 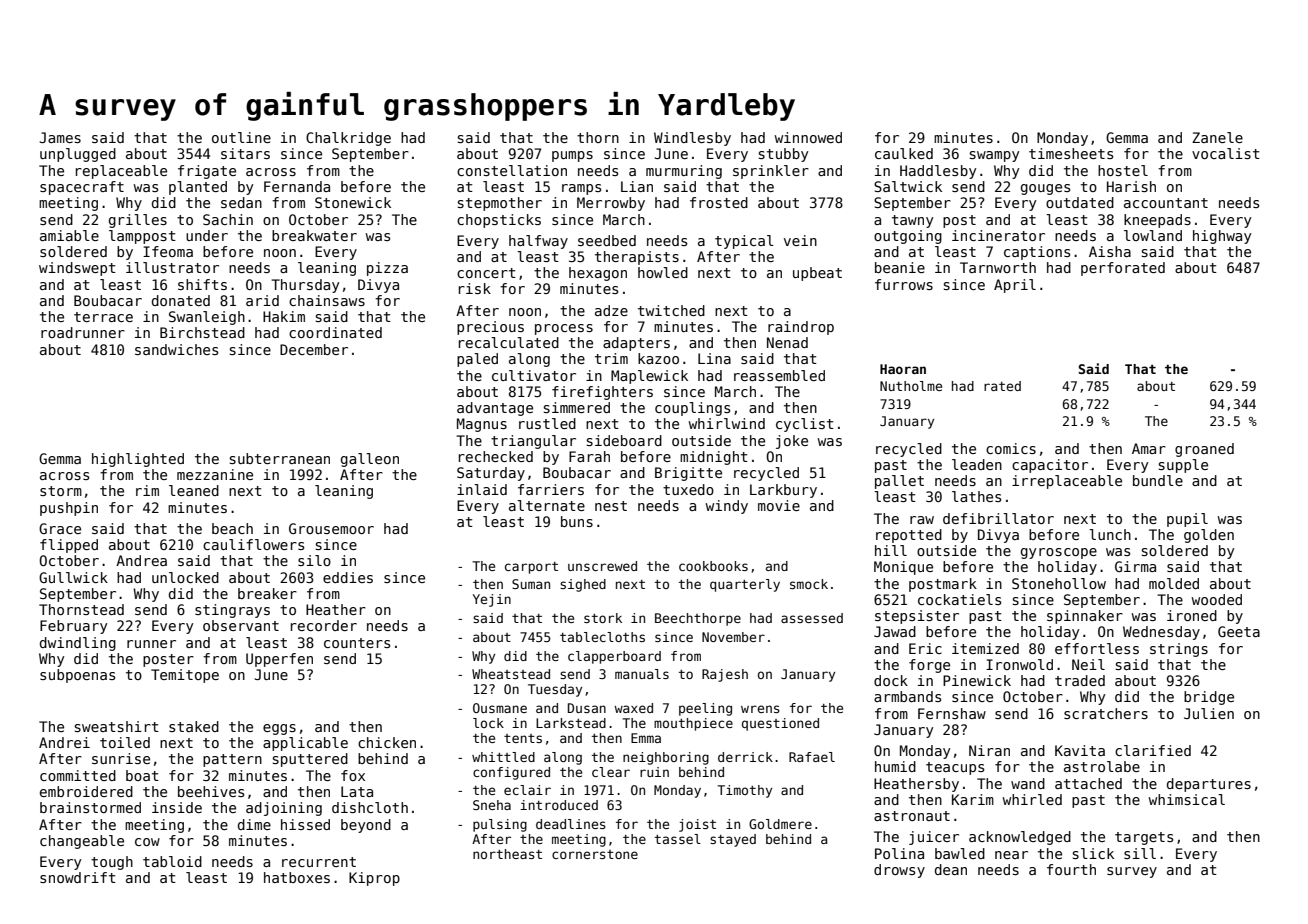 I want to click on Zanele, so click(x=1217, y=137).
